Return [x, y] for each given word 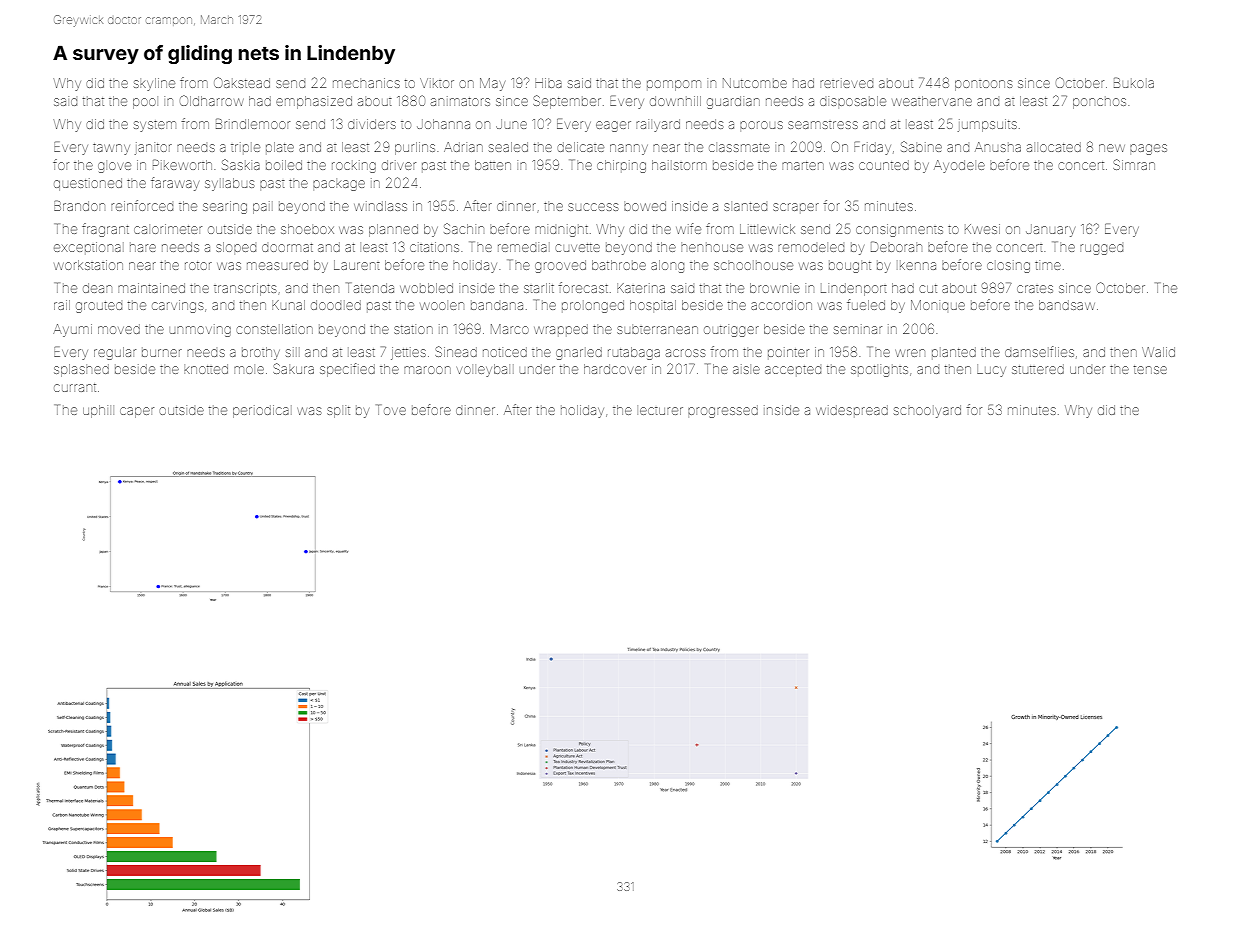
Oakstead [242, 82]
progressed [723, 411]
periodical [261, 411]
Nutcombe [755, 83]
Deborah [896, 247]
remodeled [811, 248]
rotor [198, 265]
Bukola [1134, 83]
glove [114, 167]
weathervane [932, 101]
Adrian [463, 147]
